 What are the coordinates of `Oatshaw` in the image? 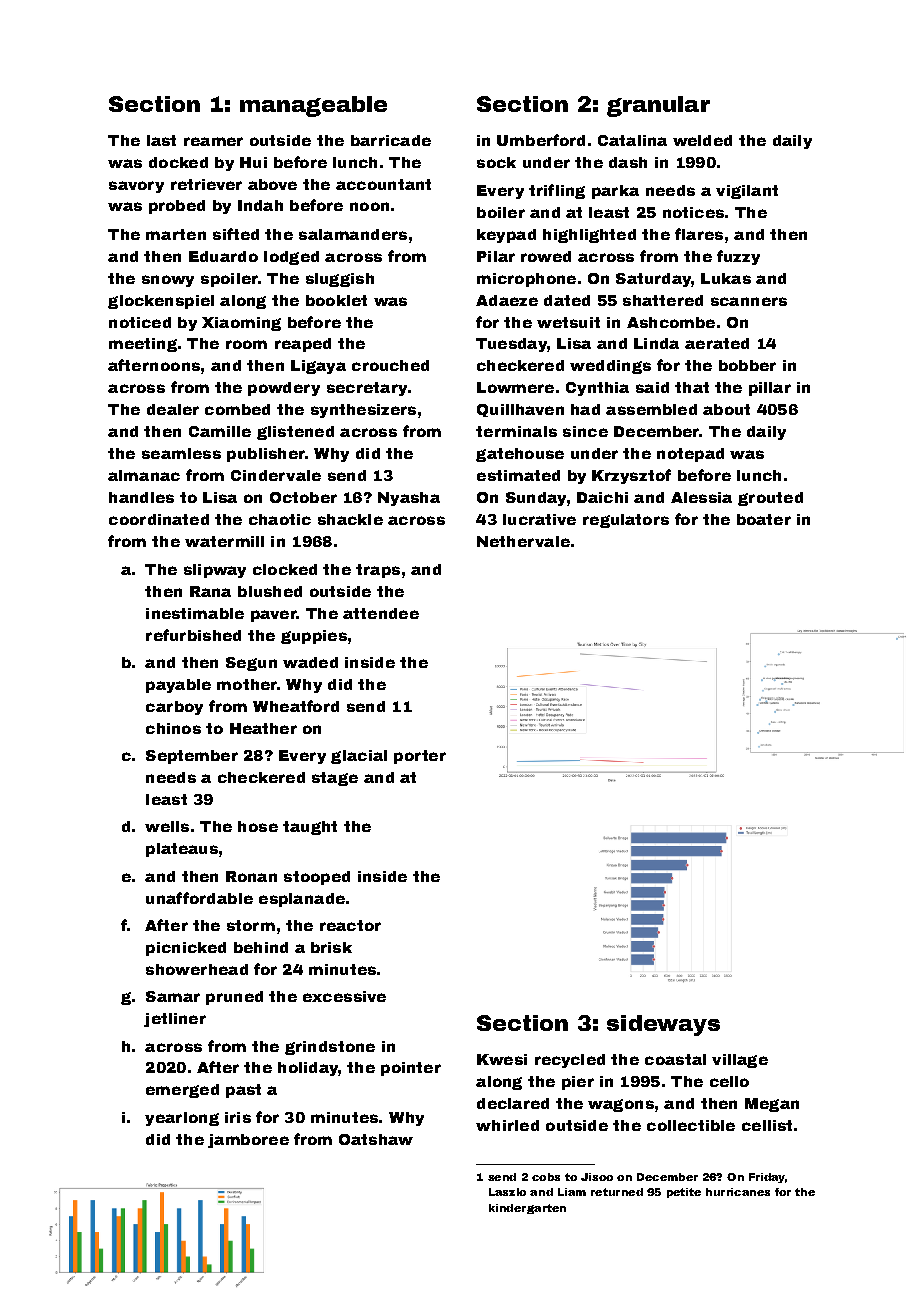 It's located at (376, 1139).
